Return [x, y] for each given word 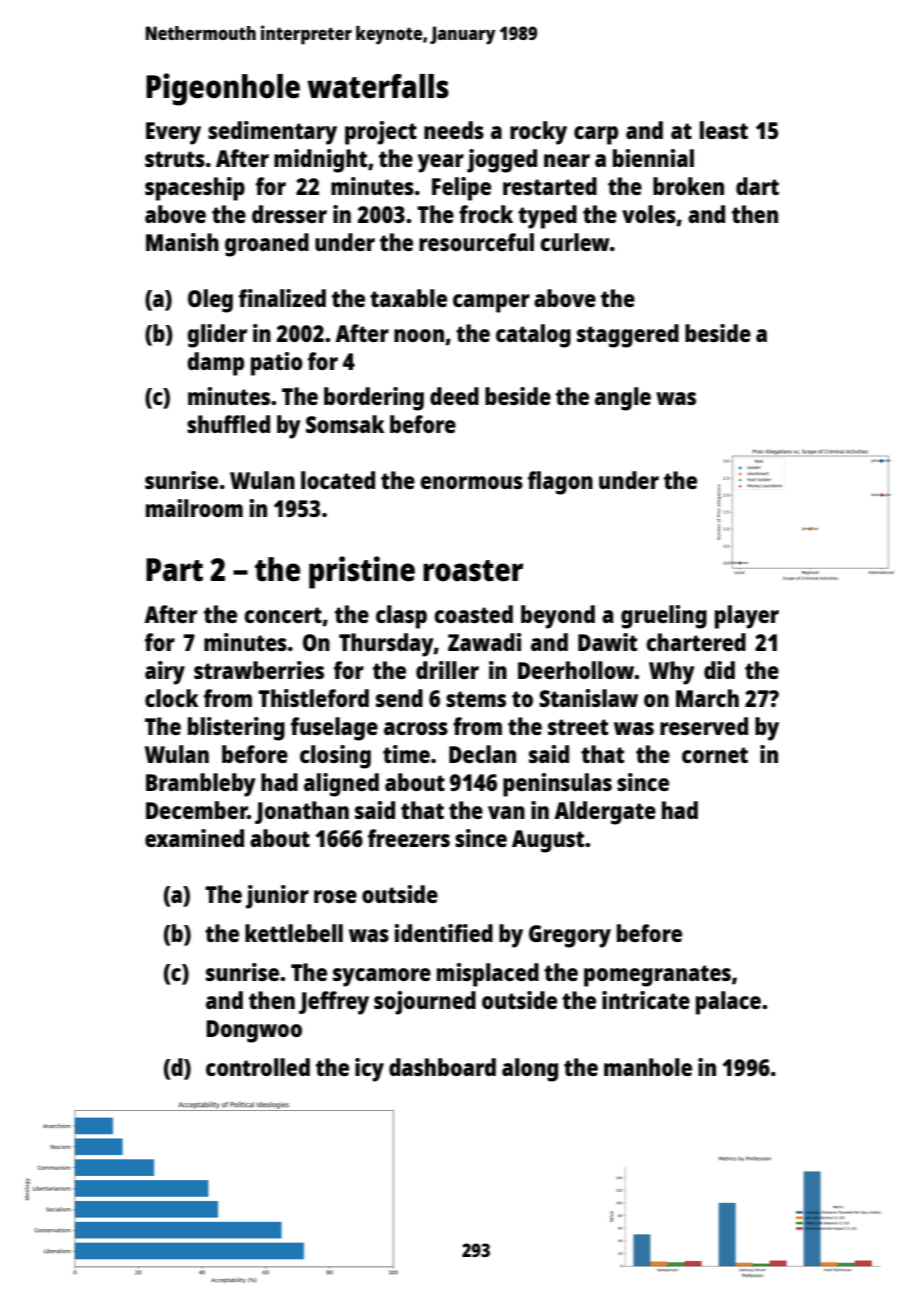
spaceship [195, 189]
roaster [473, 571]
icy [369, 1070]
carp [596, 135]
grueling [664, 617]
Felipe [461, 189]
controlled [258, 1067]
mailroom [194, 508]
